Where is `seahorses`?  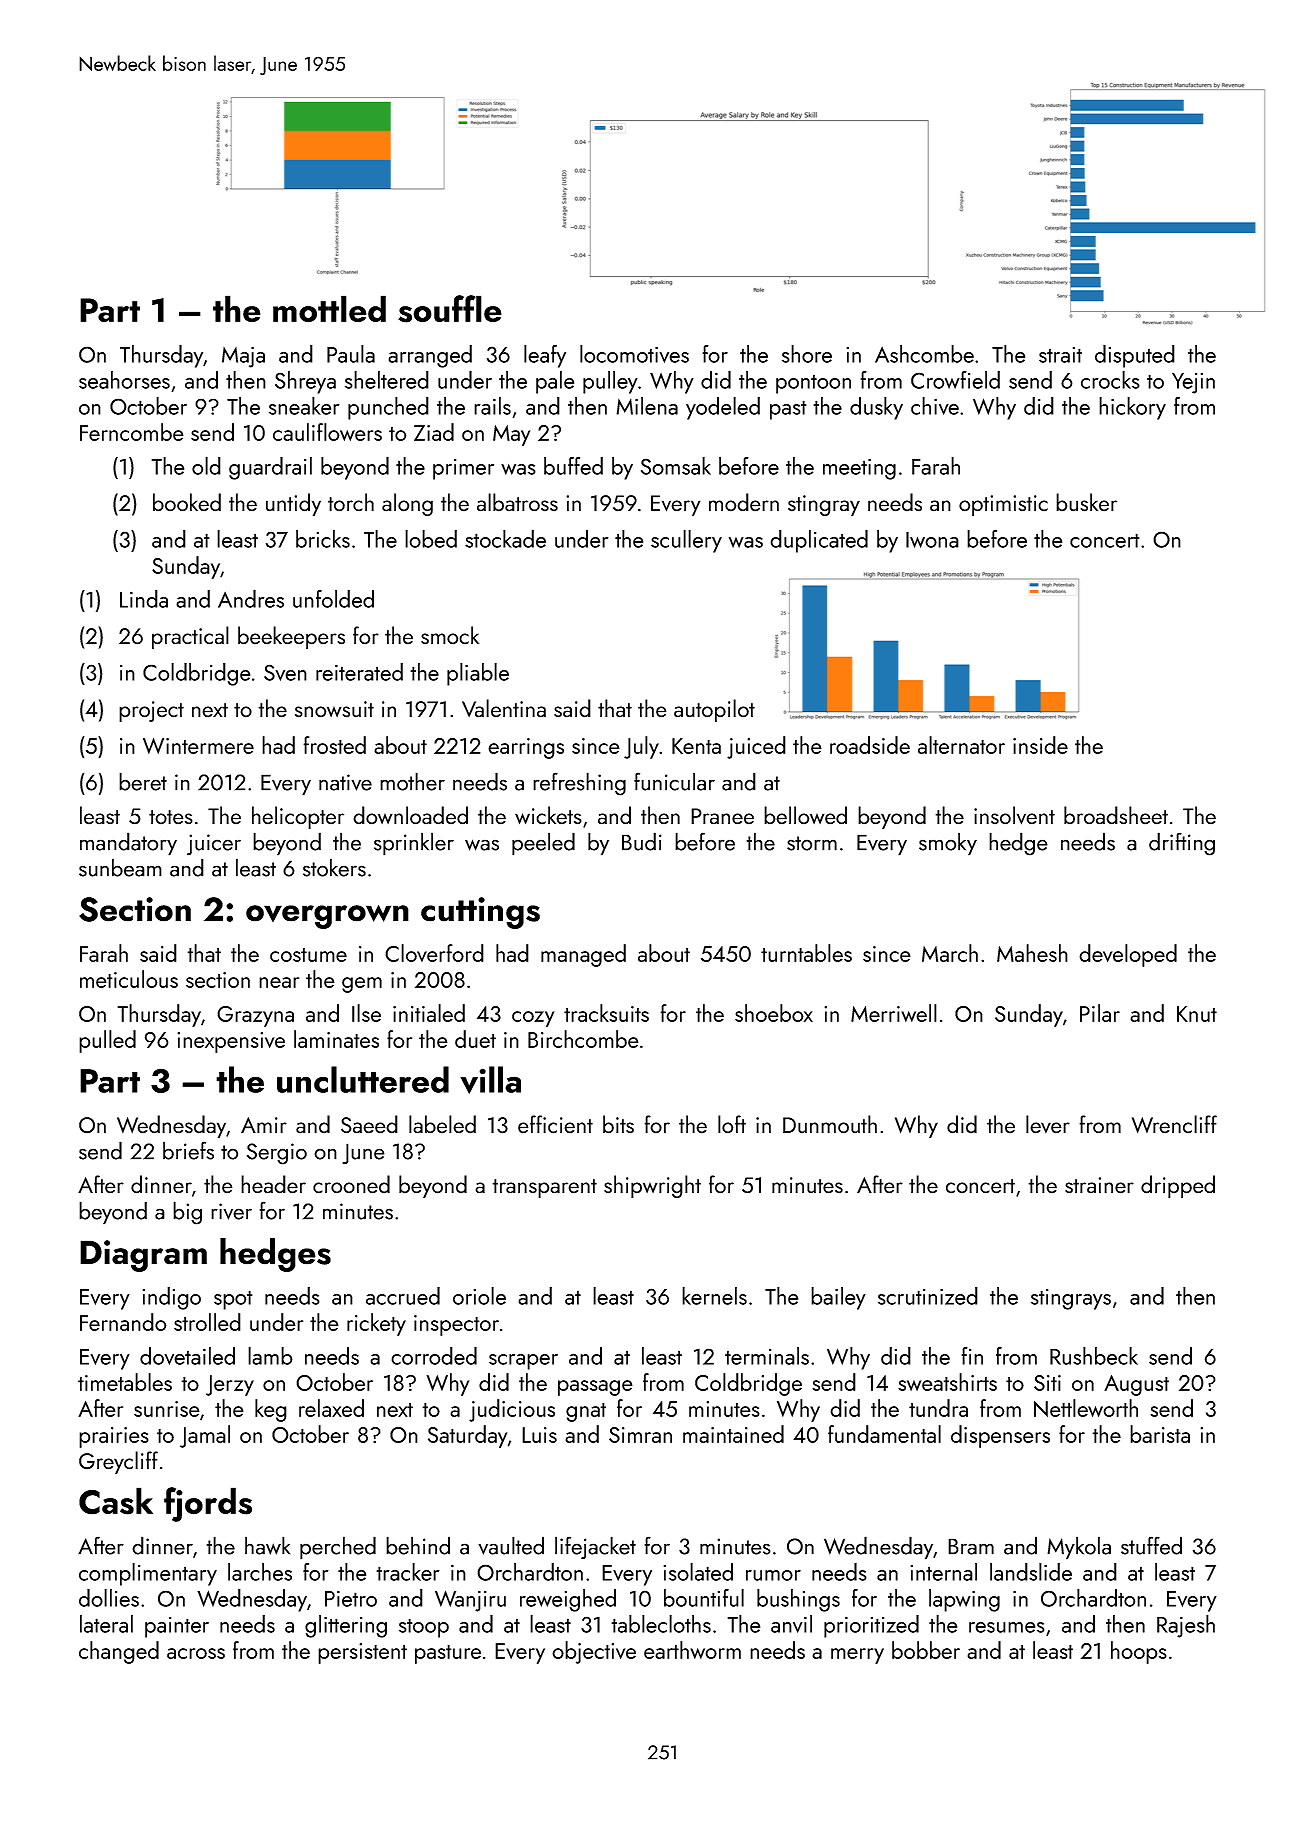 seahorses is located at coordinates (124, 380).
